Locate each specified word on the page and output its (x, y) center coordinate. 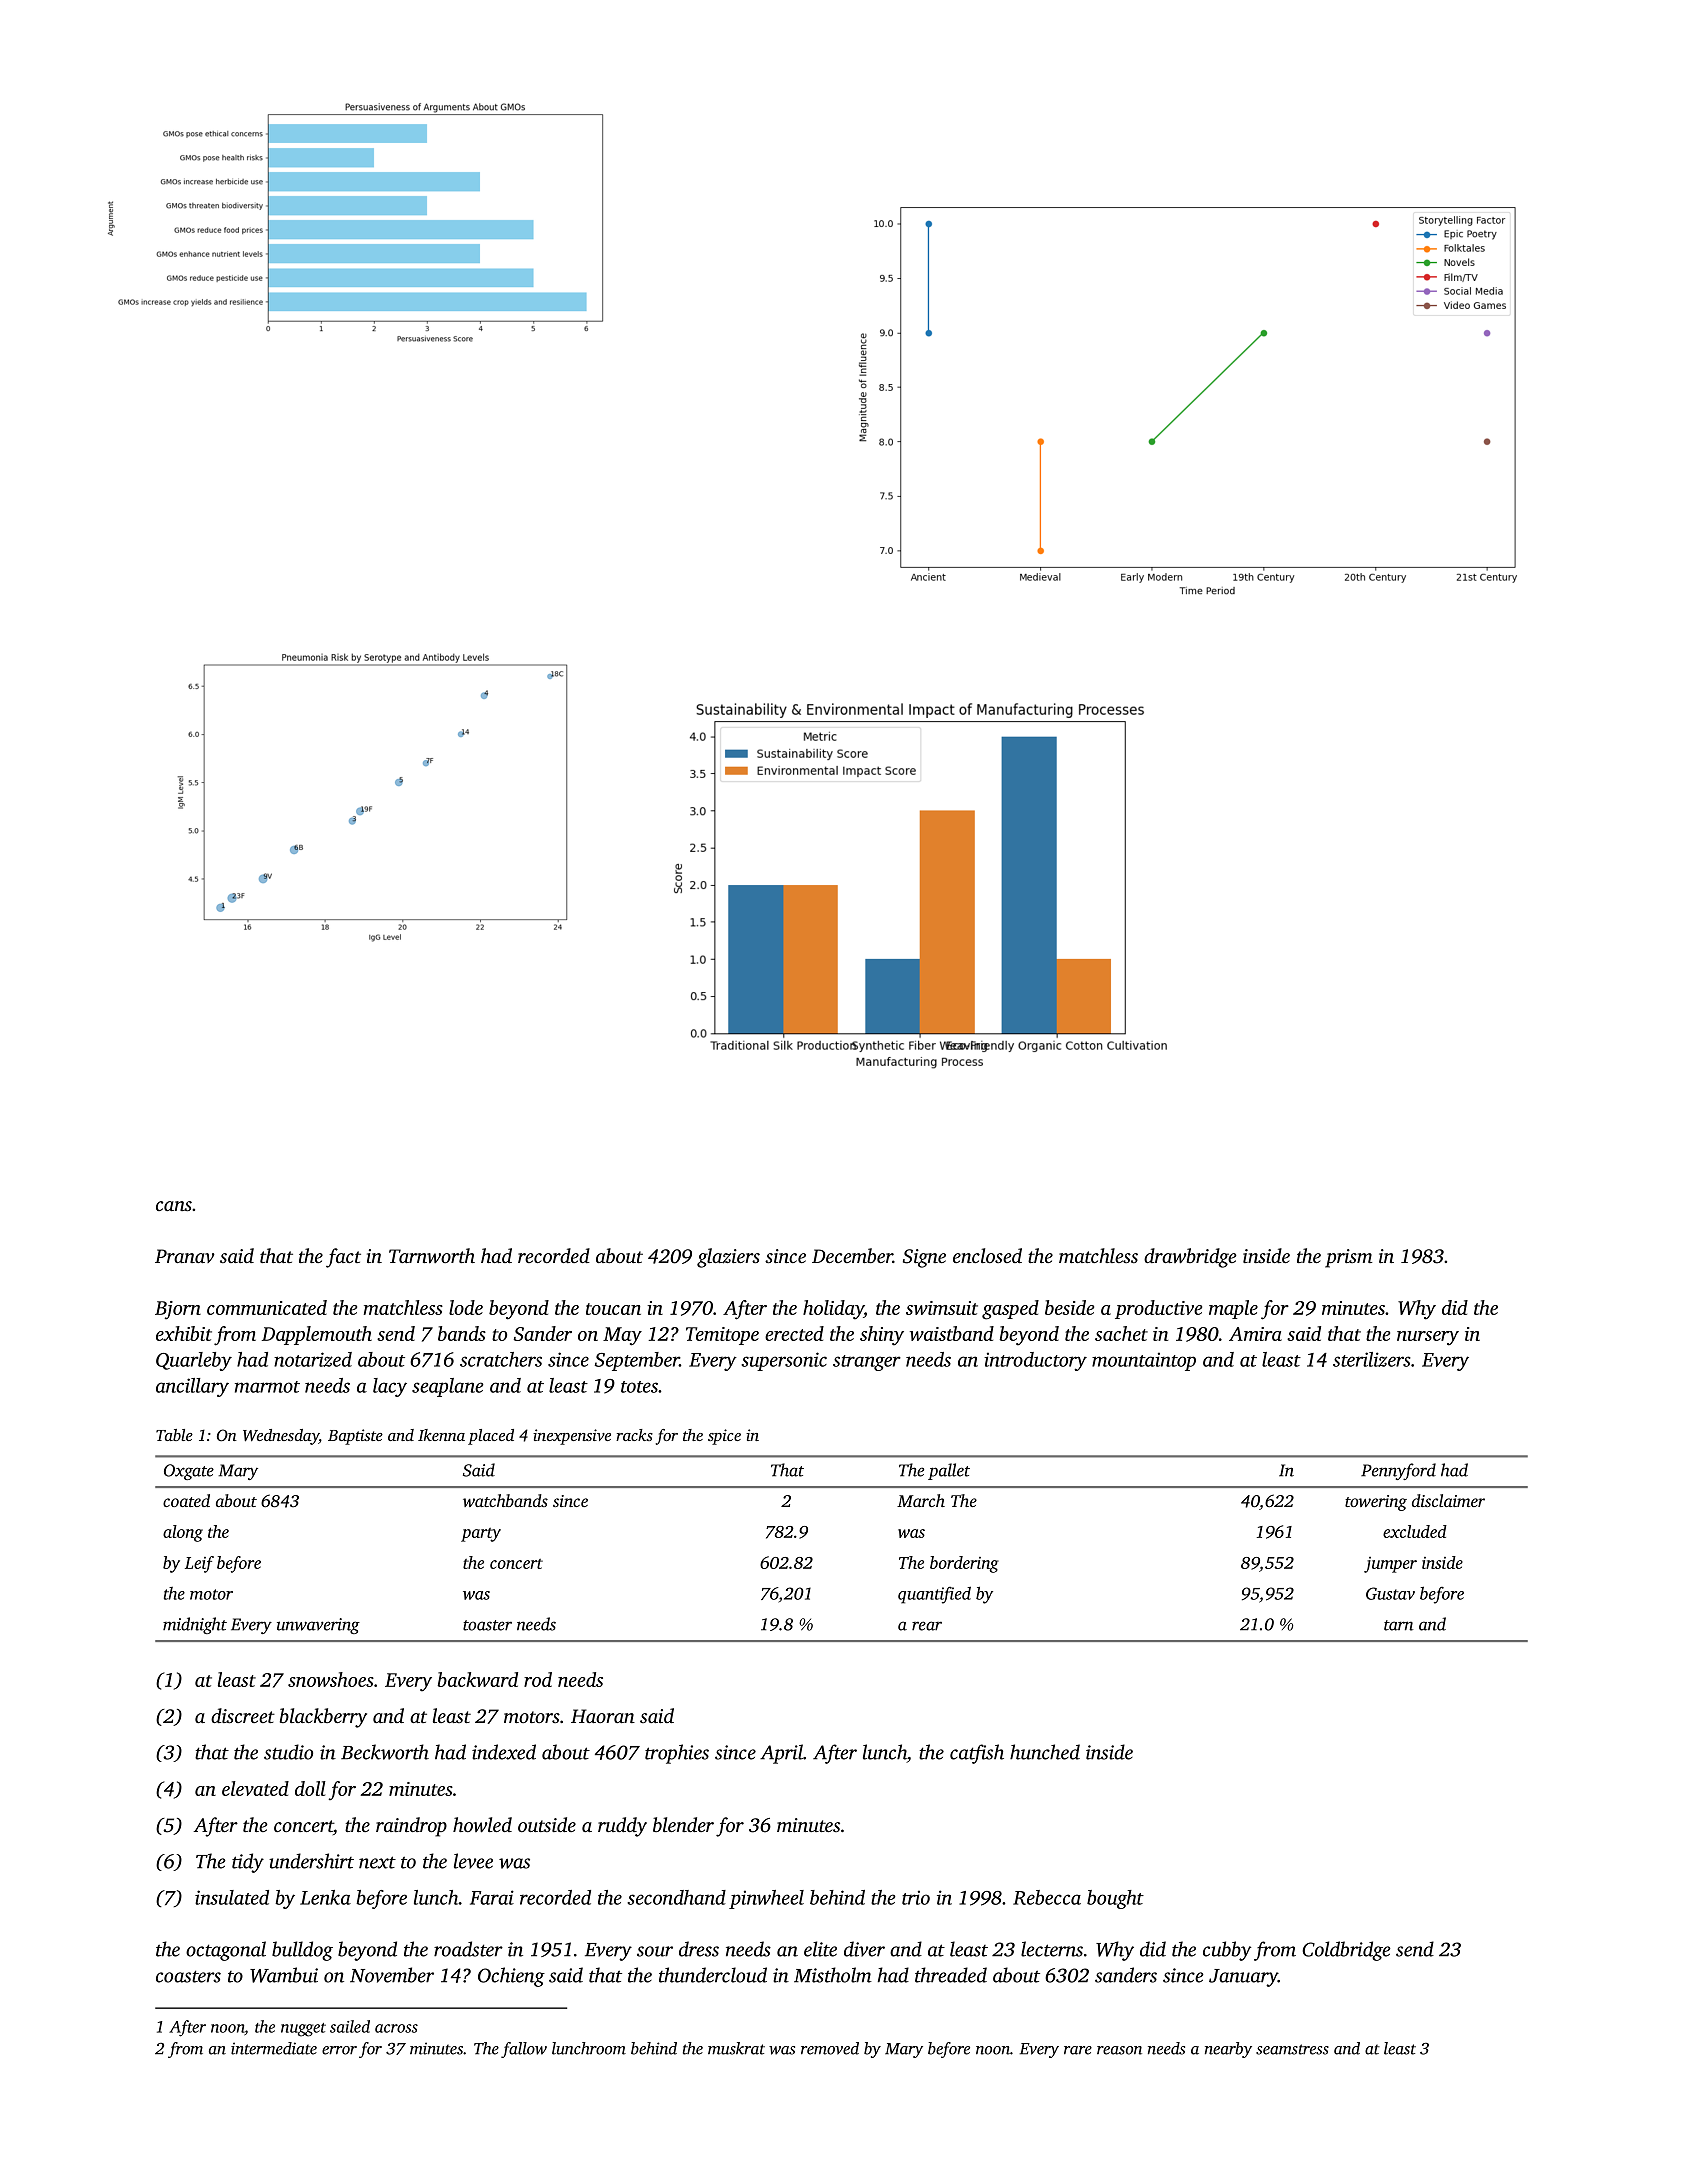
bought (1115, 1899)
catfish (977, 1754)
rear (927, 1626)
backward (477, 1679)
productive (1158, 1309)
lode (466, 1307)
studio (288, 1752)
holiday (833, 1310)
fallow (524, 2050)
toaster (487, 1625)
